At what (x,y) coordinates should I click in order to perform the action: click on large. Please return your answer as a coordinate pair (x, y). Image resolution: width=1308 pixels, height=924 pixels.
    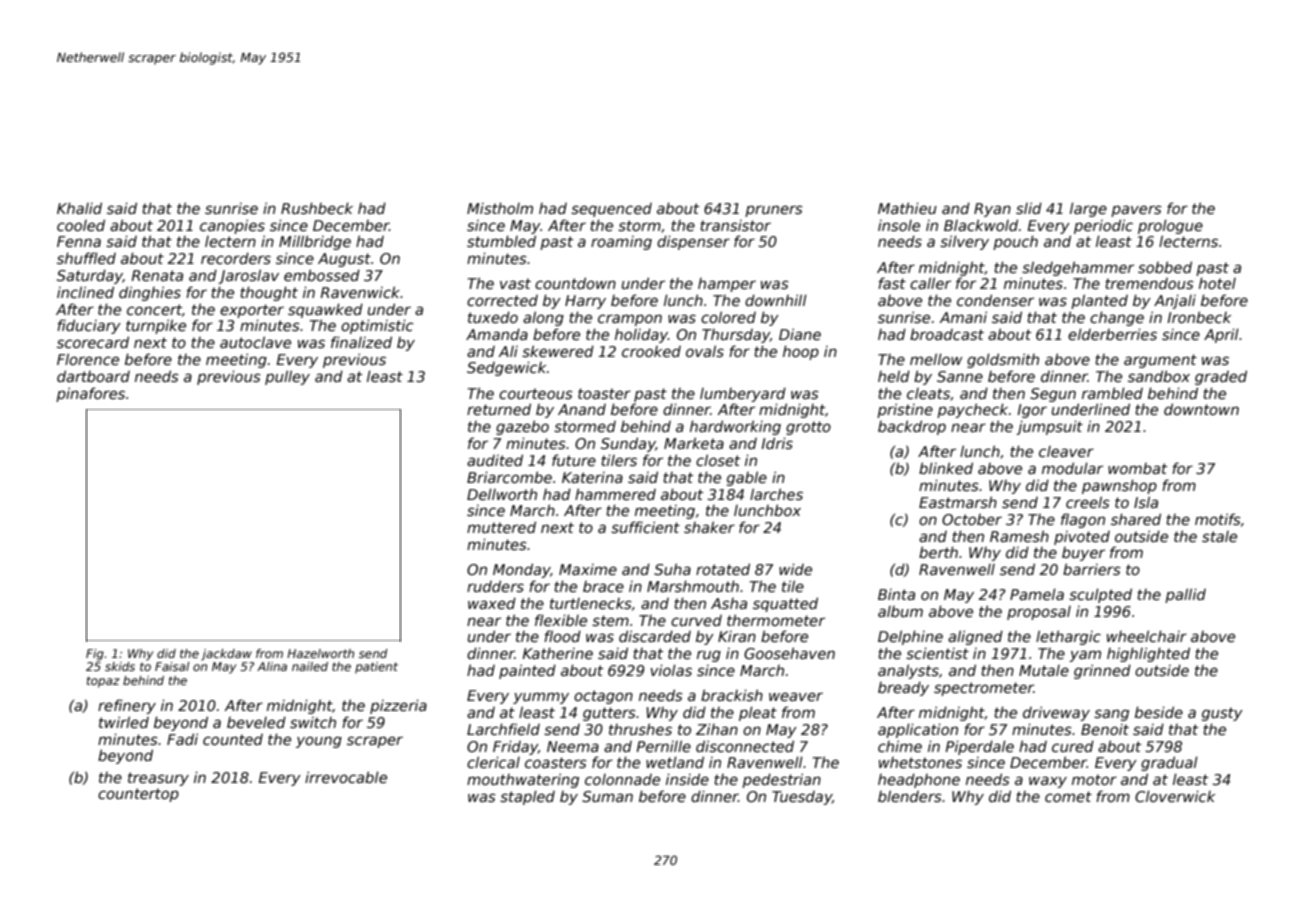
    Looking at the image, I should click on (1088, 209).
